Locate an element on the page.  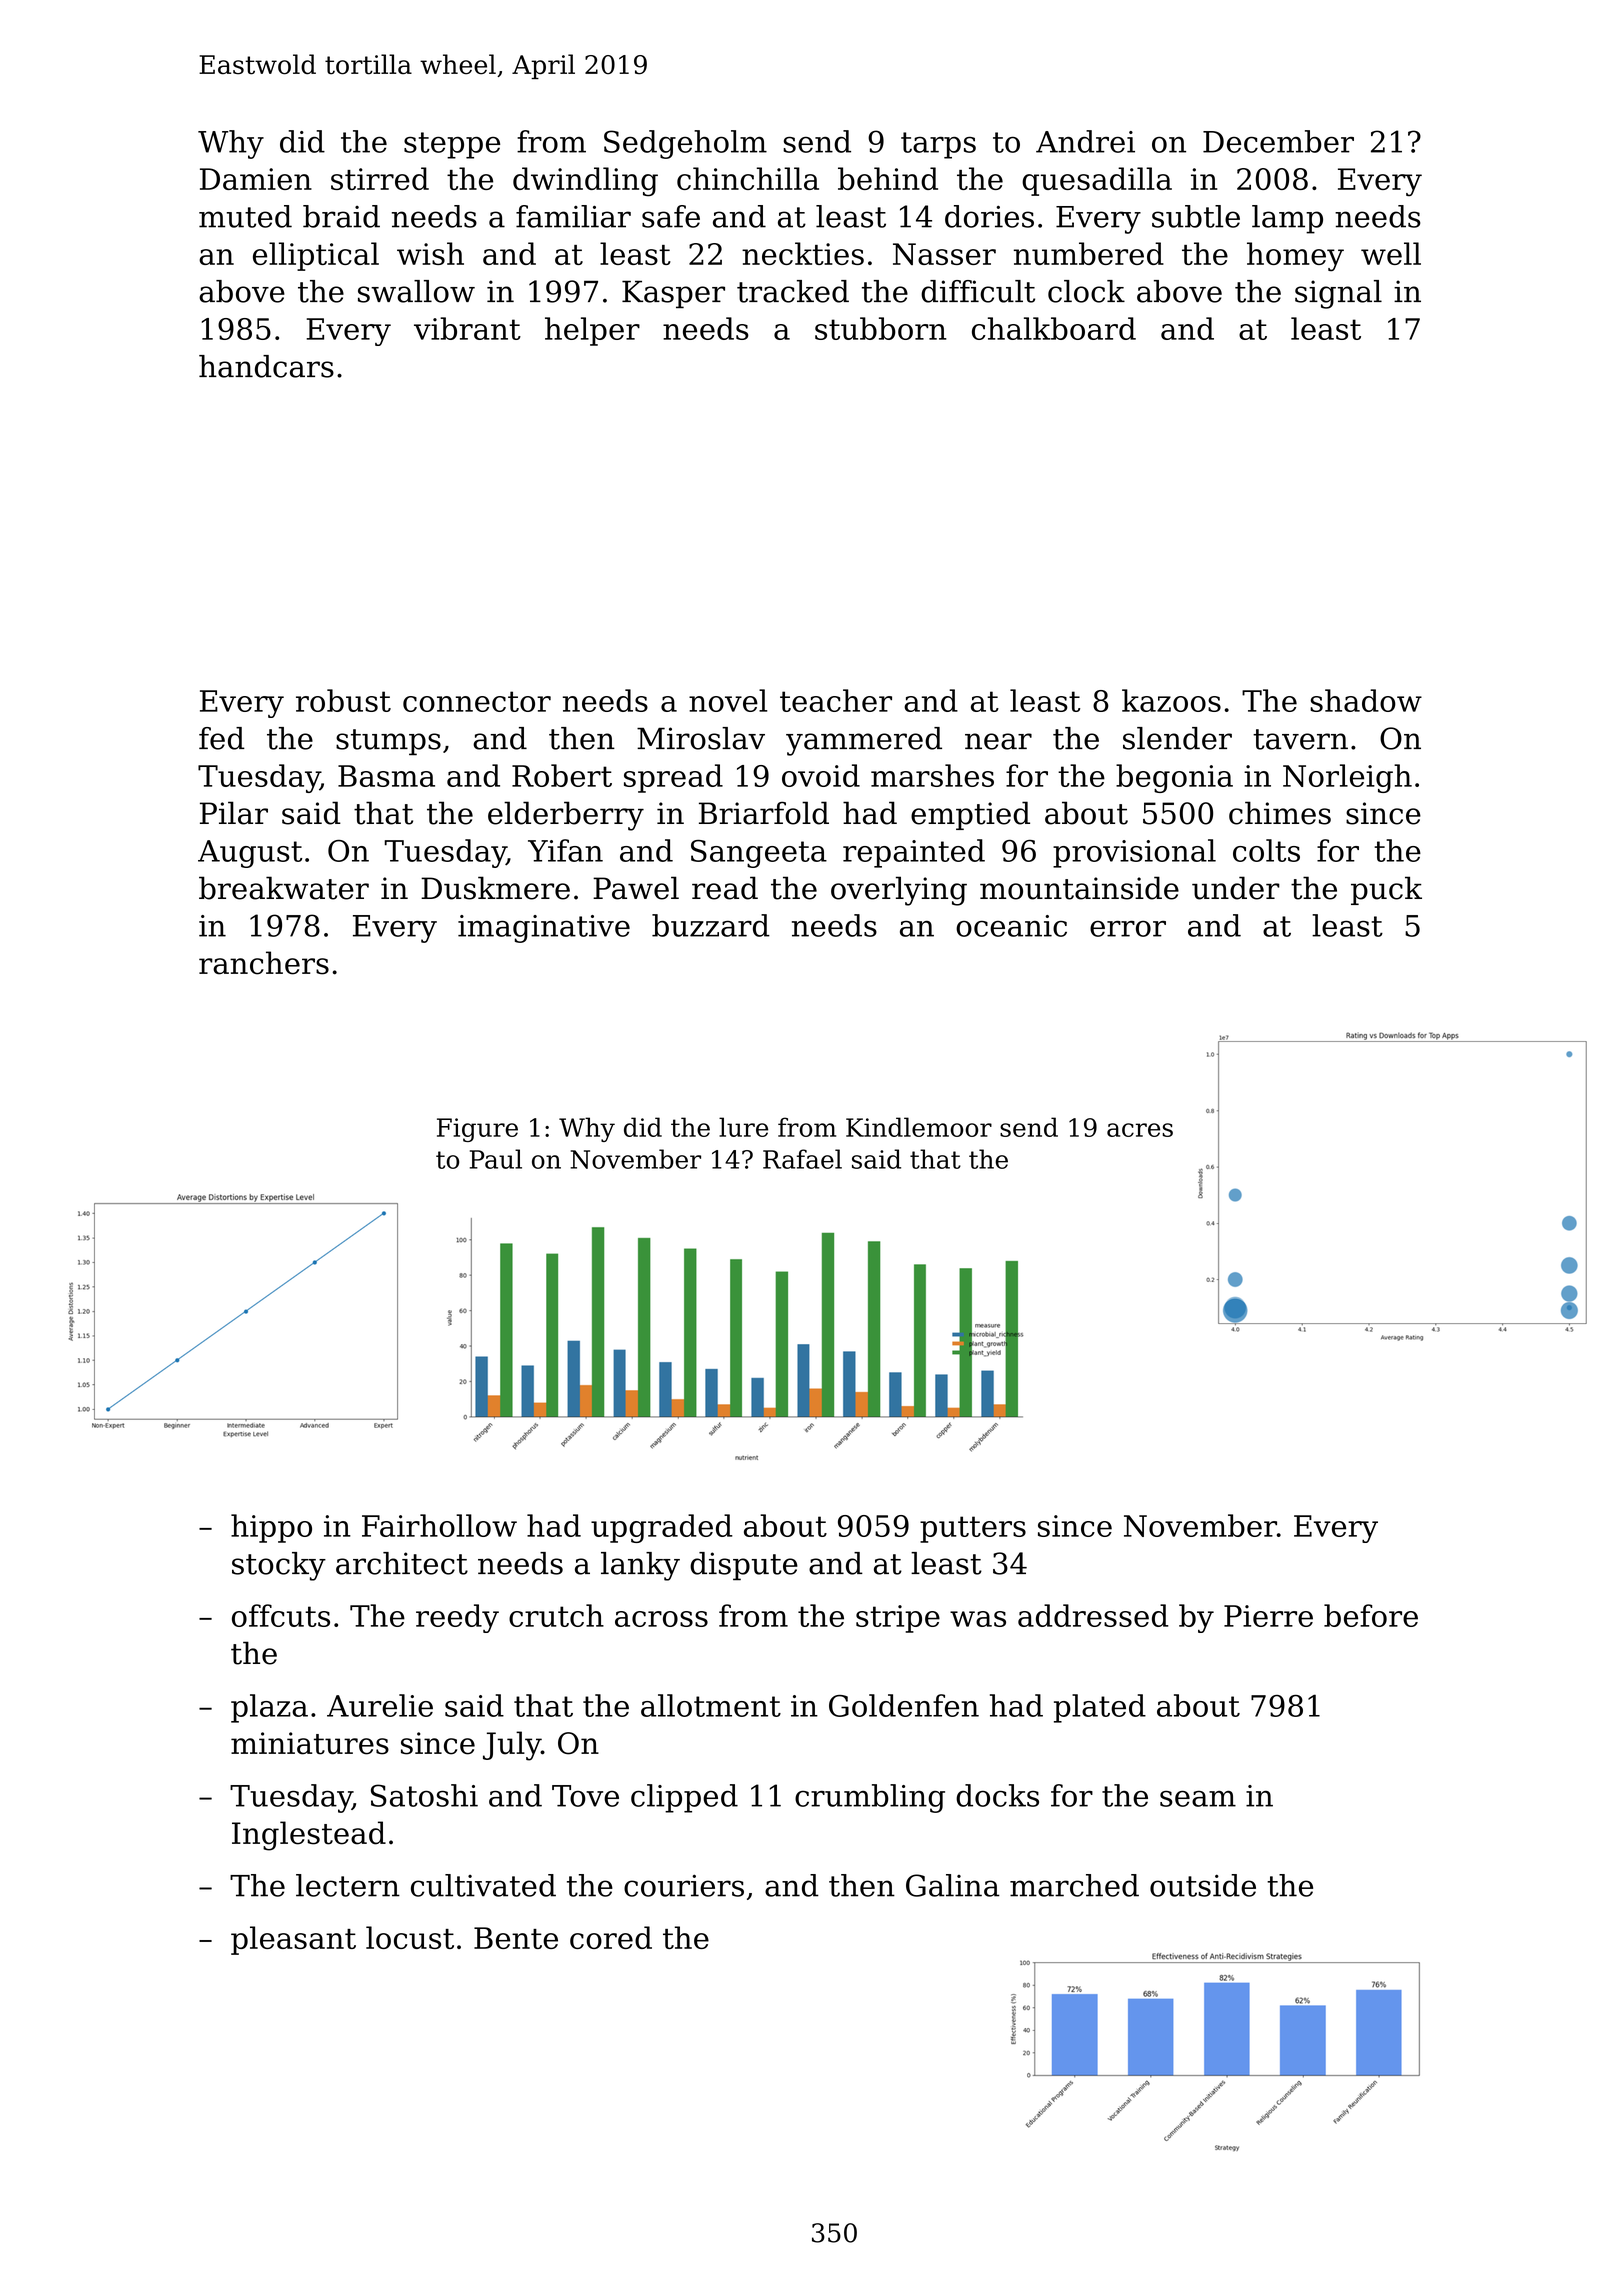
lamp is located at coordinates (1287, 219).
